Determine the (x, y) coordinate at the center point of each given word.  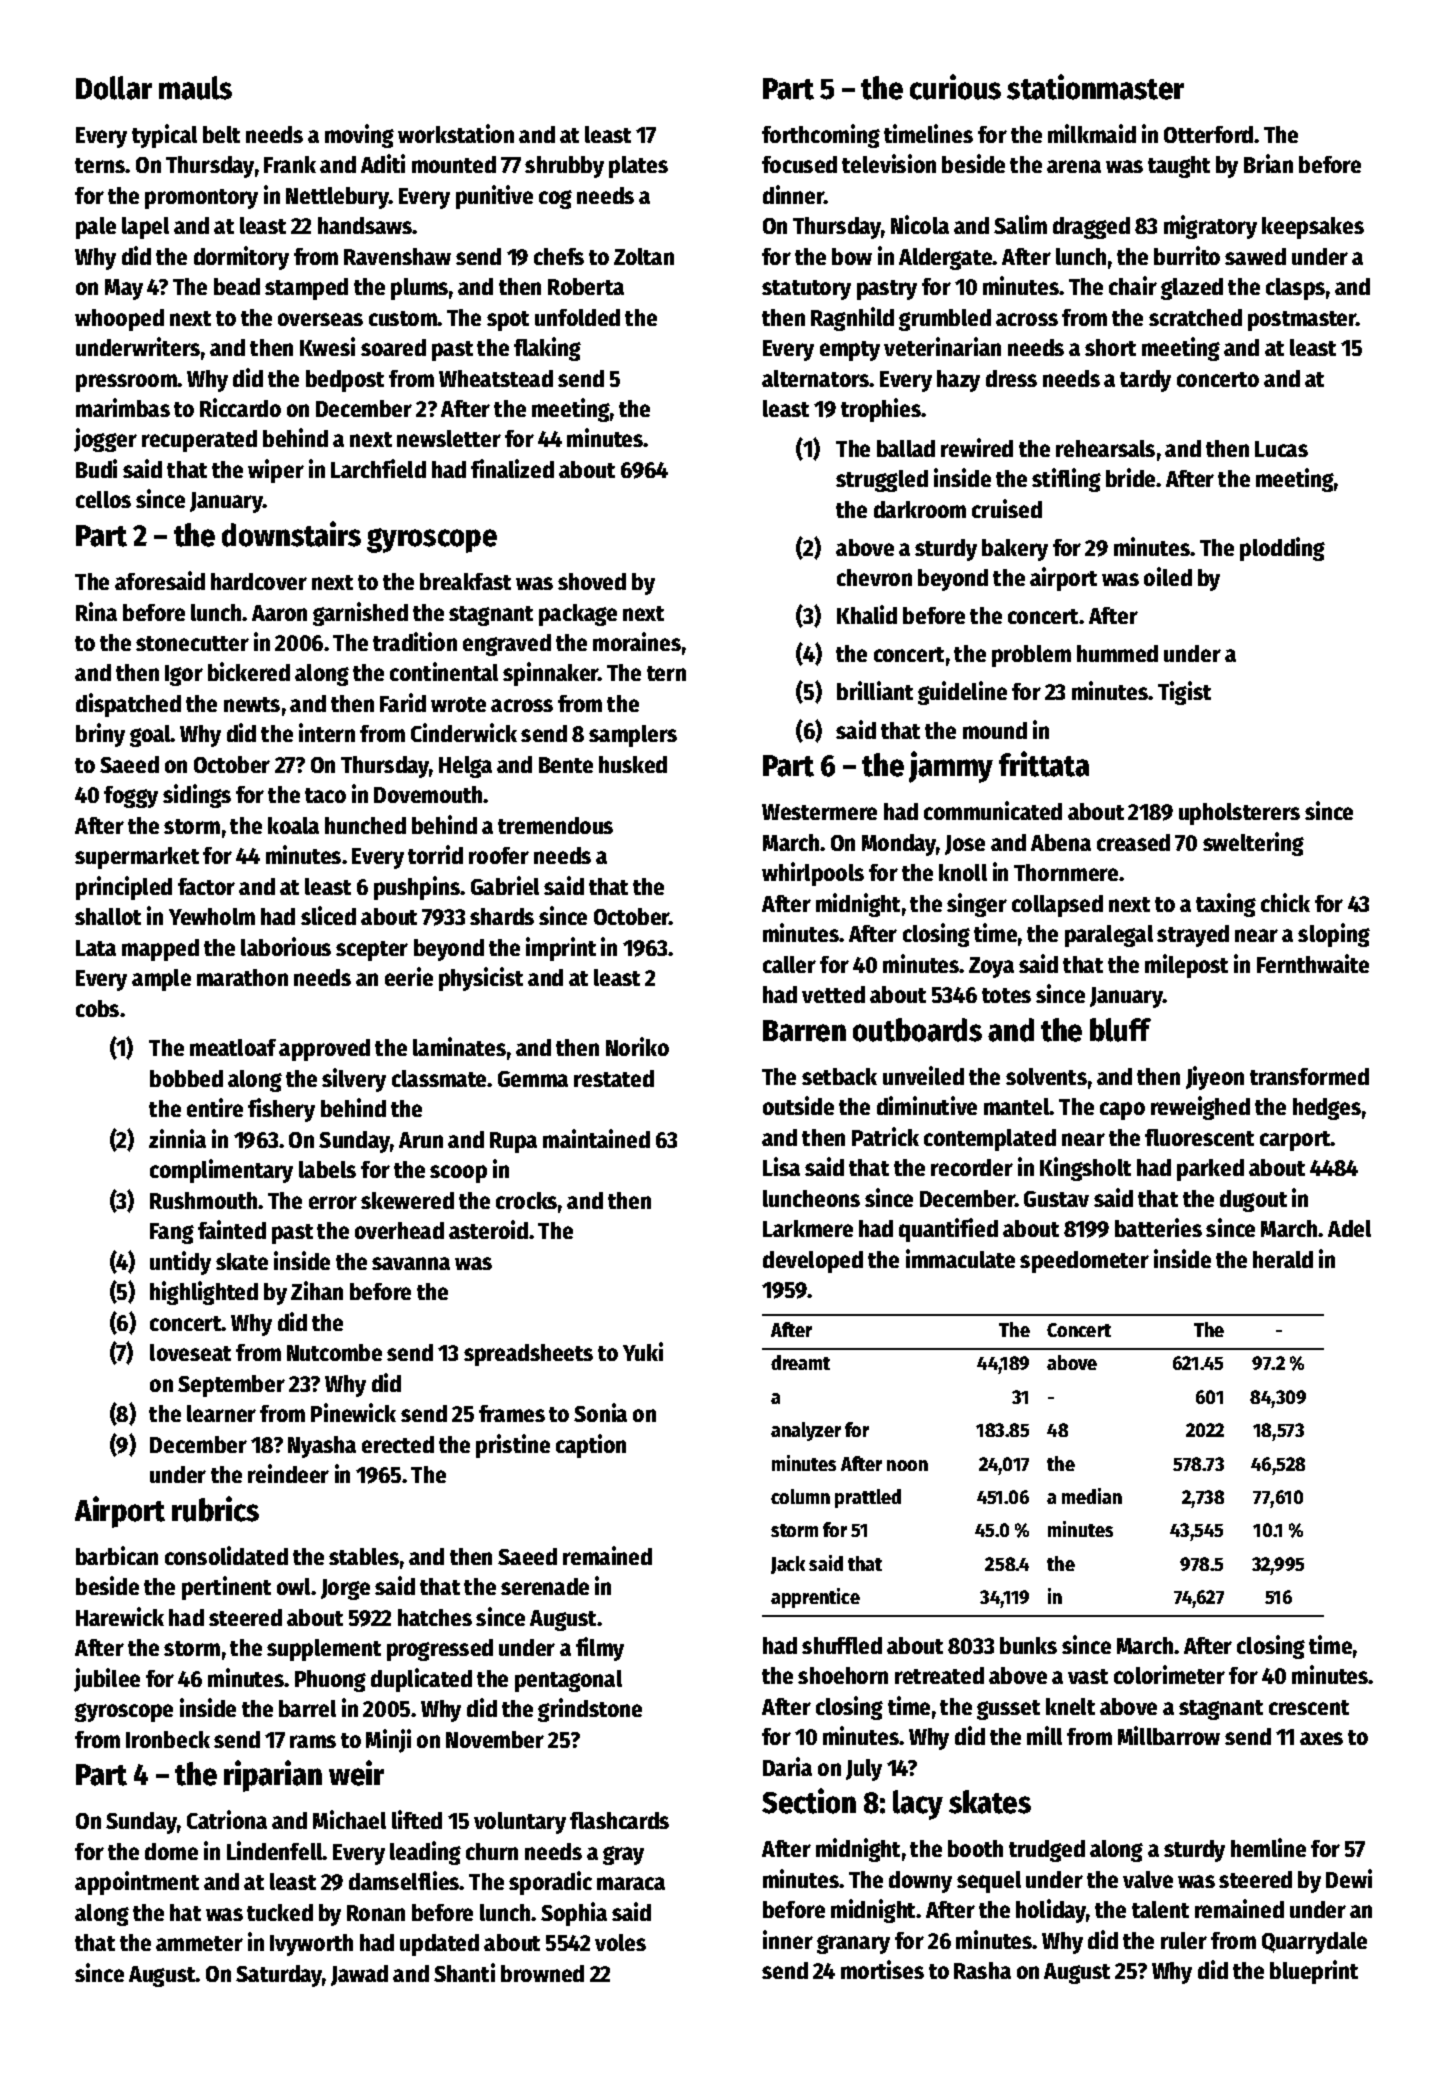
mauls (195, 88)
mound (995, 730)
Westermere (819, 812)
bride (1130, 477)
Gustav (1056, 1199)
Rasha (982, 1970)
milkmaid (1092, 133)
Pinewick (353, 1412)
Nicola (920, 224)
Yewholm (212, 916)
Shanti (464, 1972)
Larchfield (378, 468)
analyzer (806, 1431)
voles (620, 1942)
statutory (806, 290)
